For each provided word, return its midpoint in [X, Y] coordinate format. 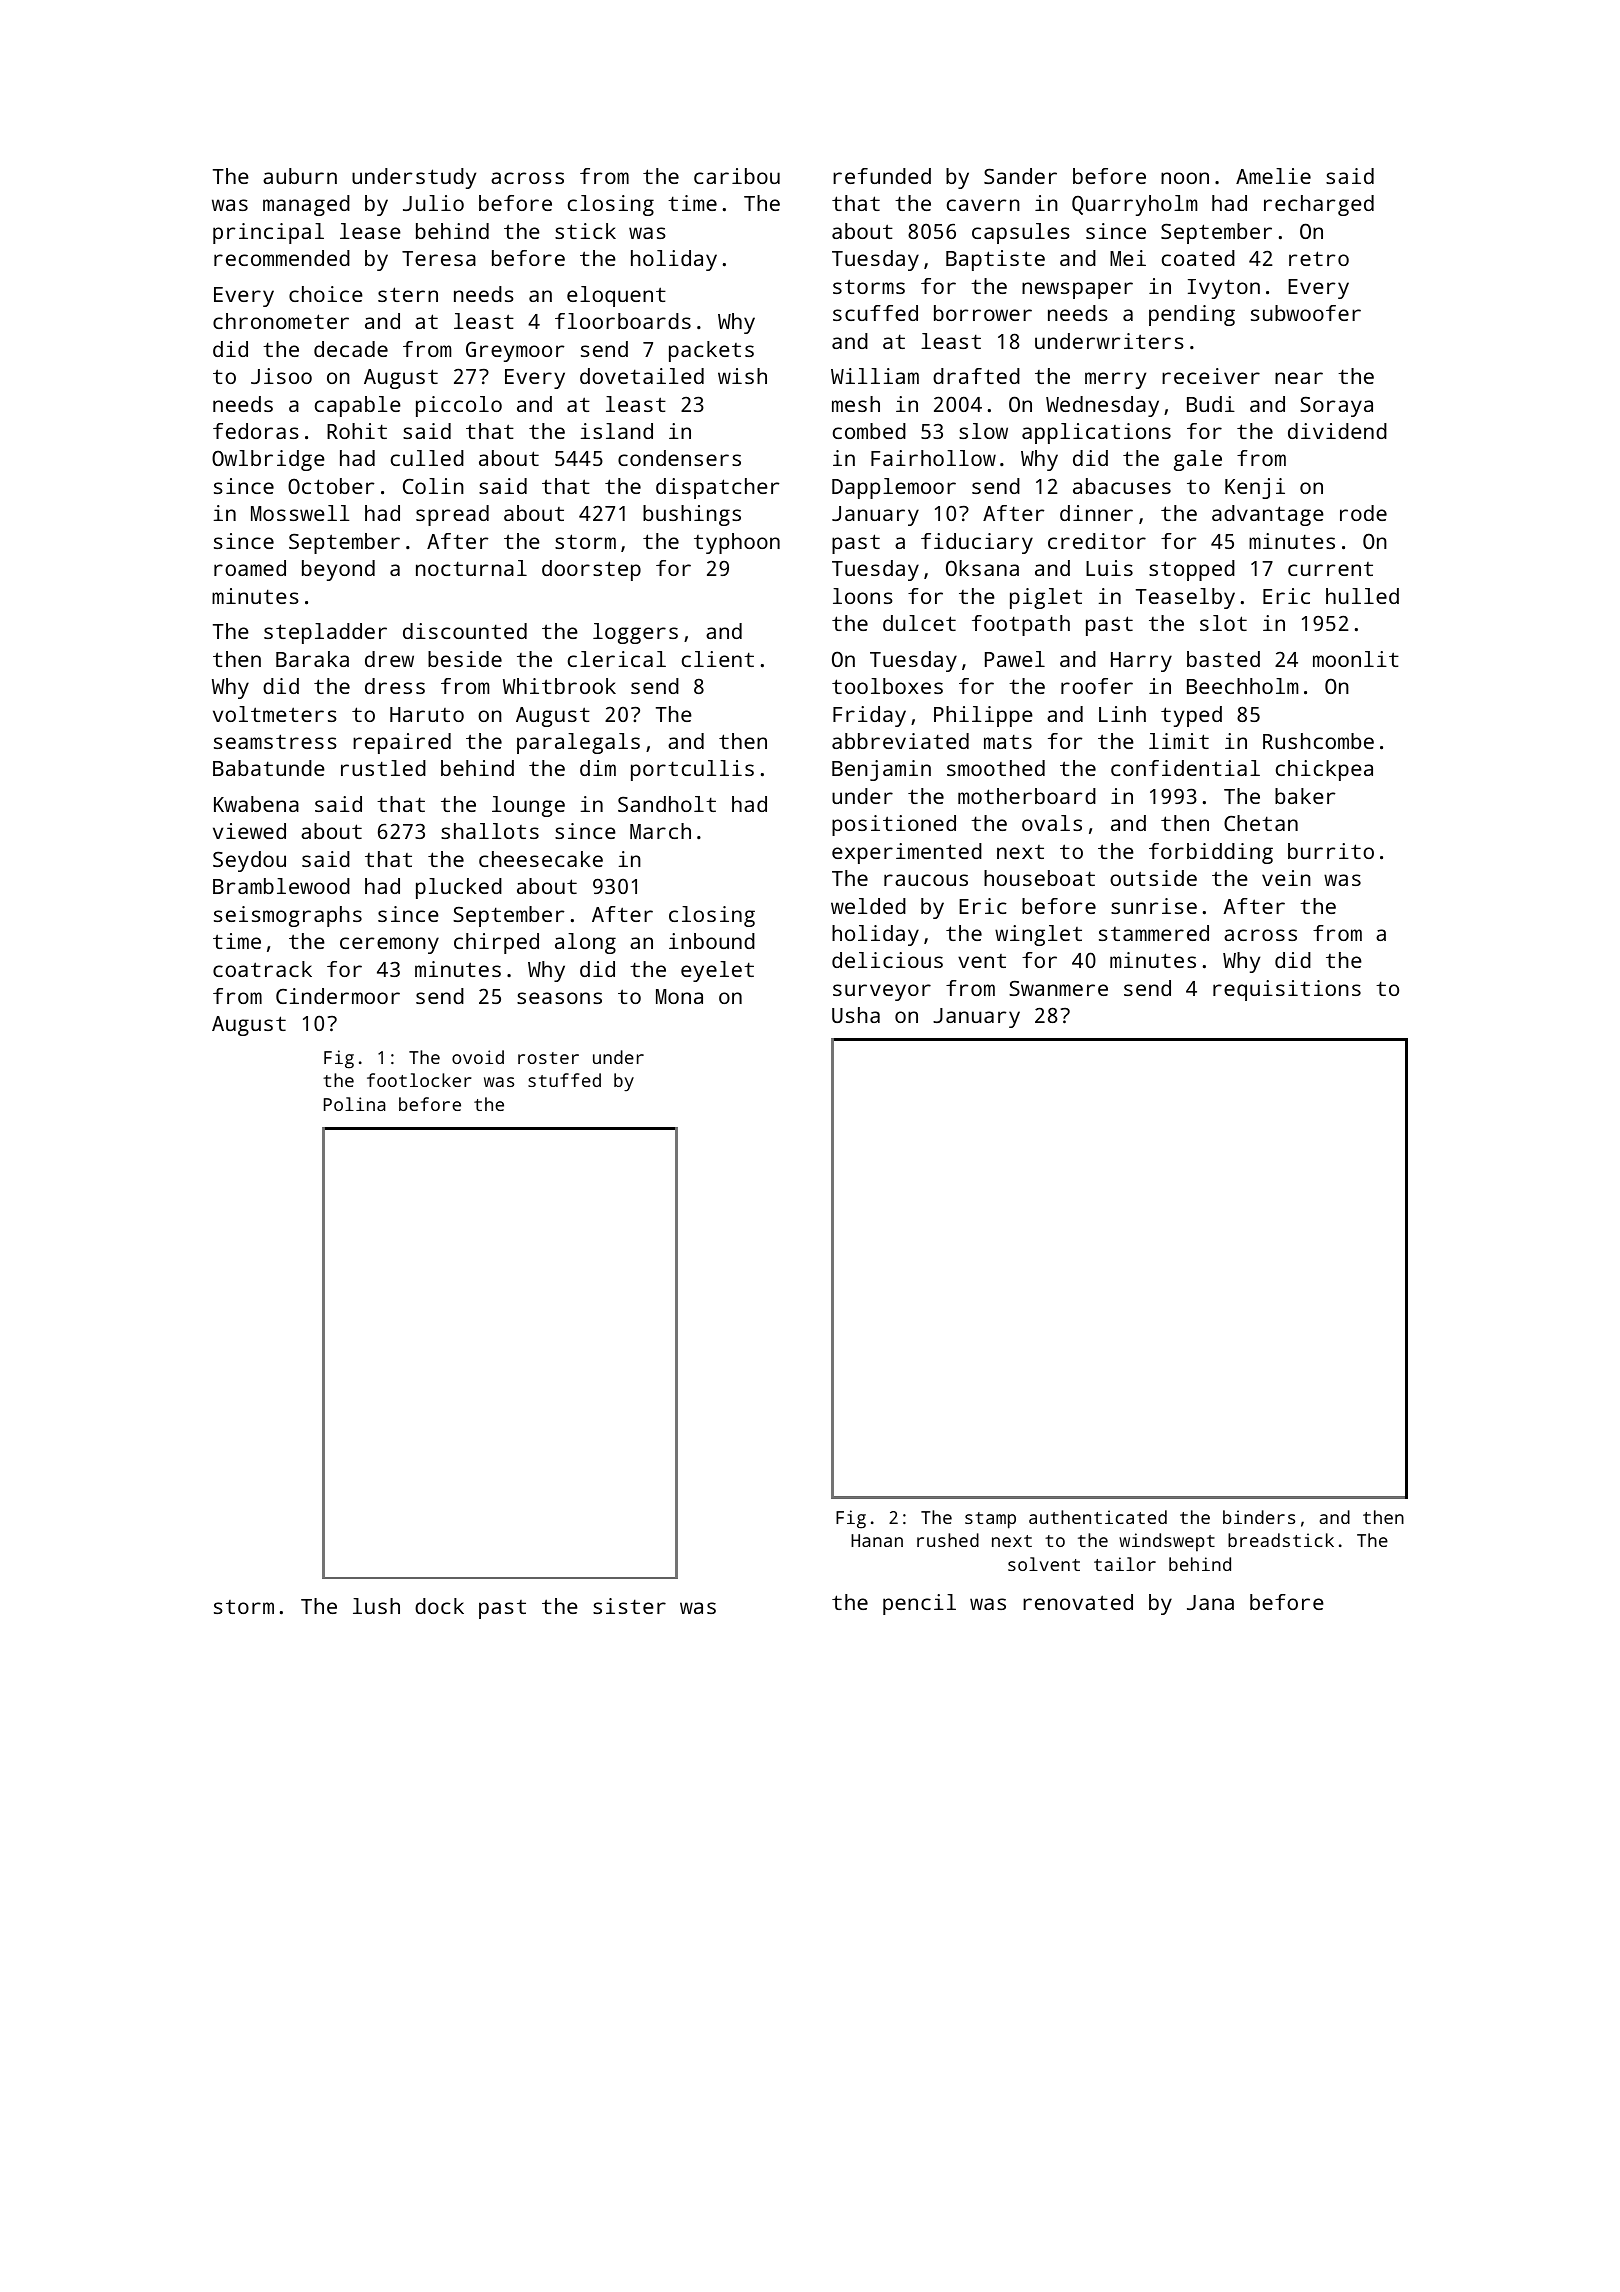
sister [629, 1606]
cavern [983, 205]
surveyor [882, 992]
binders [1259, 1517]
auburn [300, 176]
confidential [1185, 768]
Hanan [877, 1540]
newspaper [1077, 290]
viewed [249, 831]
